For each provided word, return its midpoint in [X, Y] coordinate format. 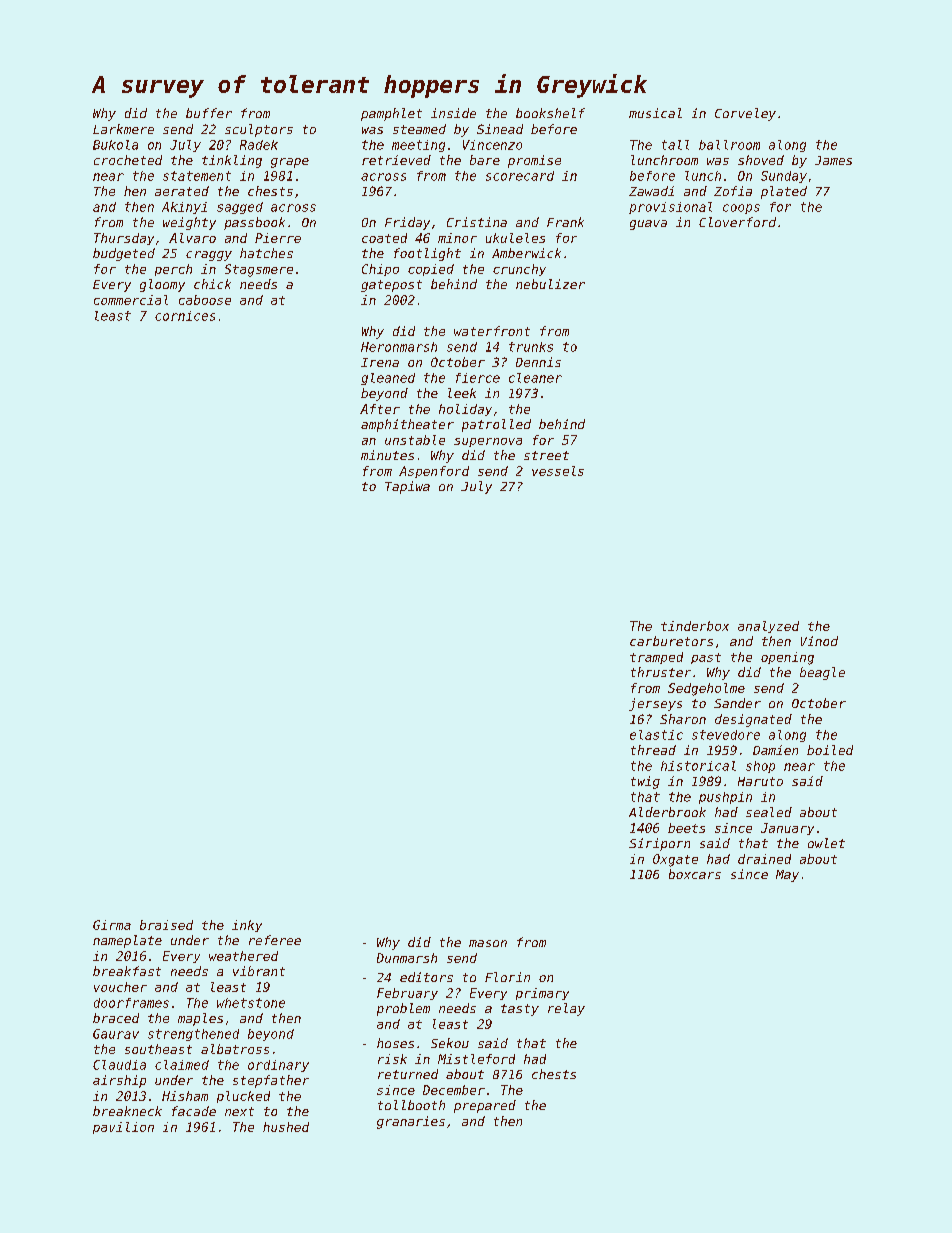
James [833, 160]
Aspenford [434, 472]
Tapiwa [407, 487]
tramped [656, 658]
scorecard [520, 176]
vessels [558, 471]
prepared [485, 1106]
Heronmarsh [399, 347]
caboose [205, 300]
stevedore [726, 735]
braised [166, 925]
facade [194, 1111]
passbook [254, 223]
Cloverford [737, 222]
